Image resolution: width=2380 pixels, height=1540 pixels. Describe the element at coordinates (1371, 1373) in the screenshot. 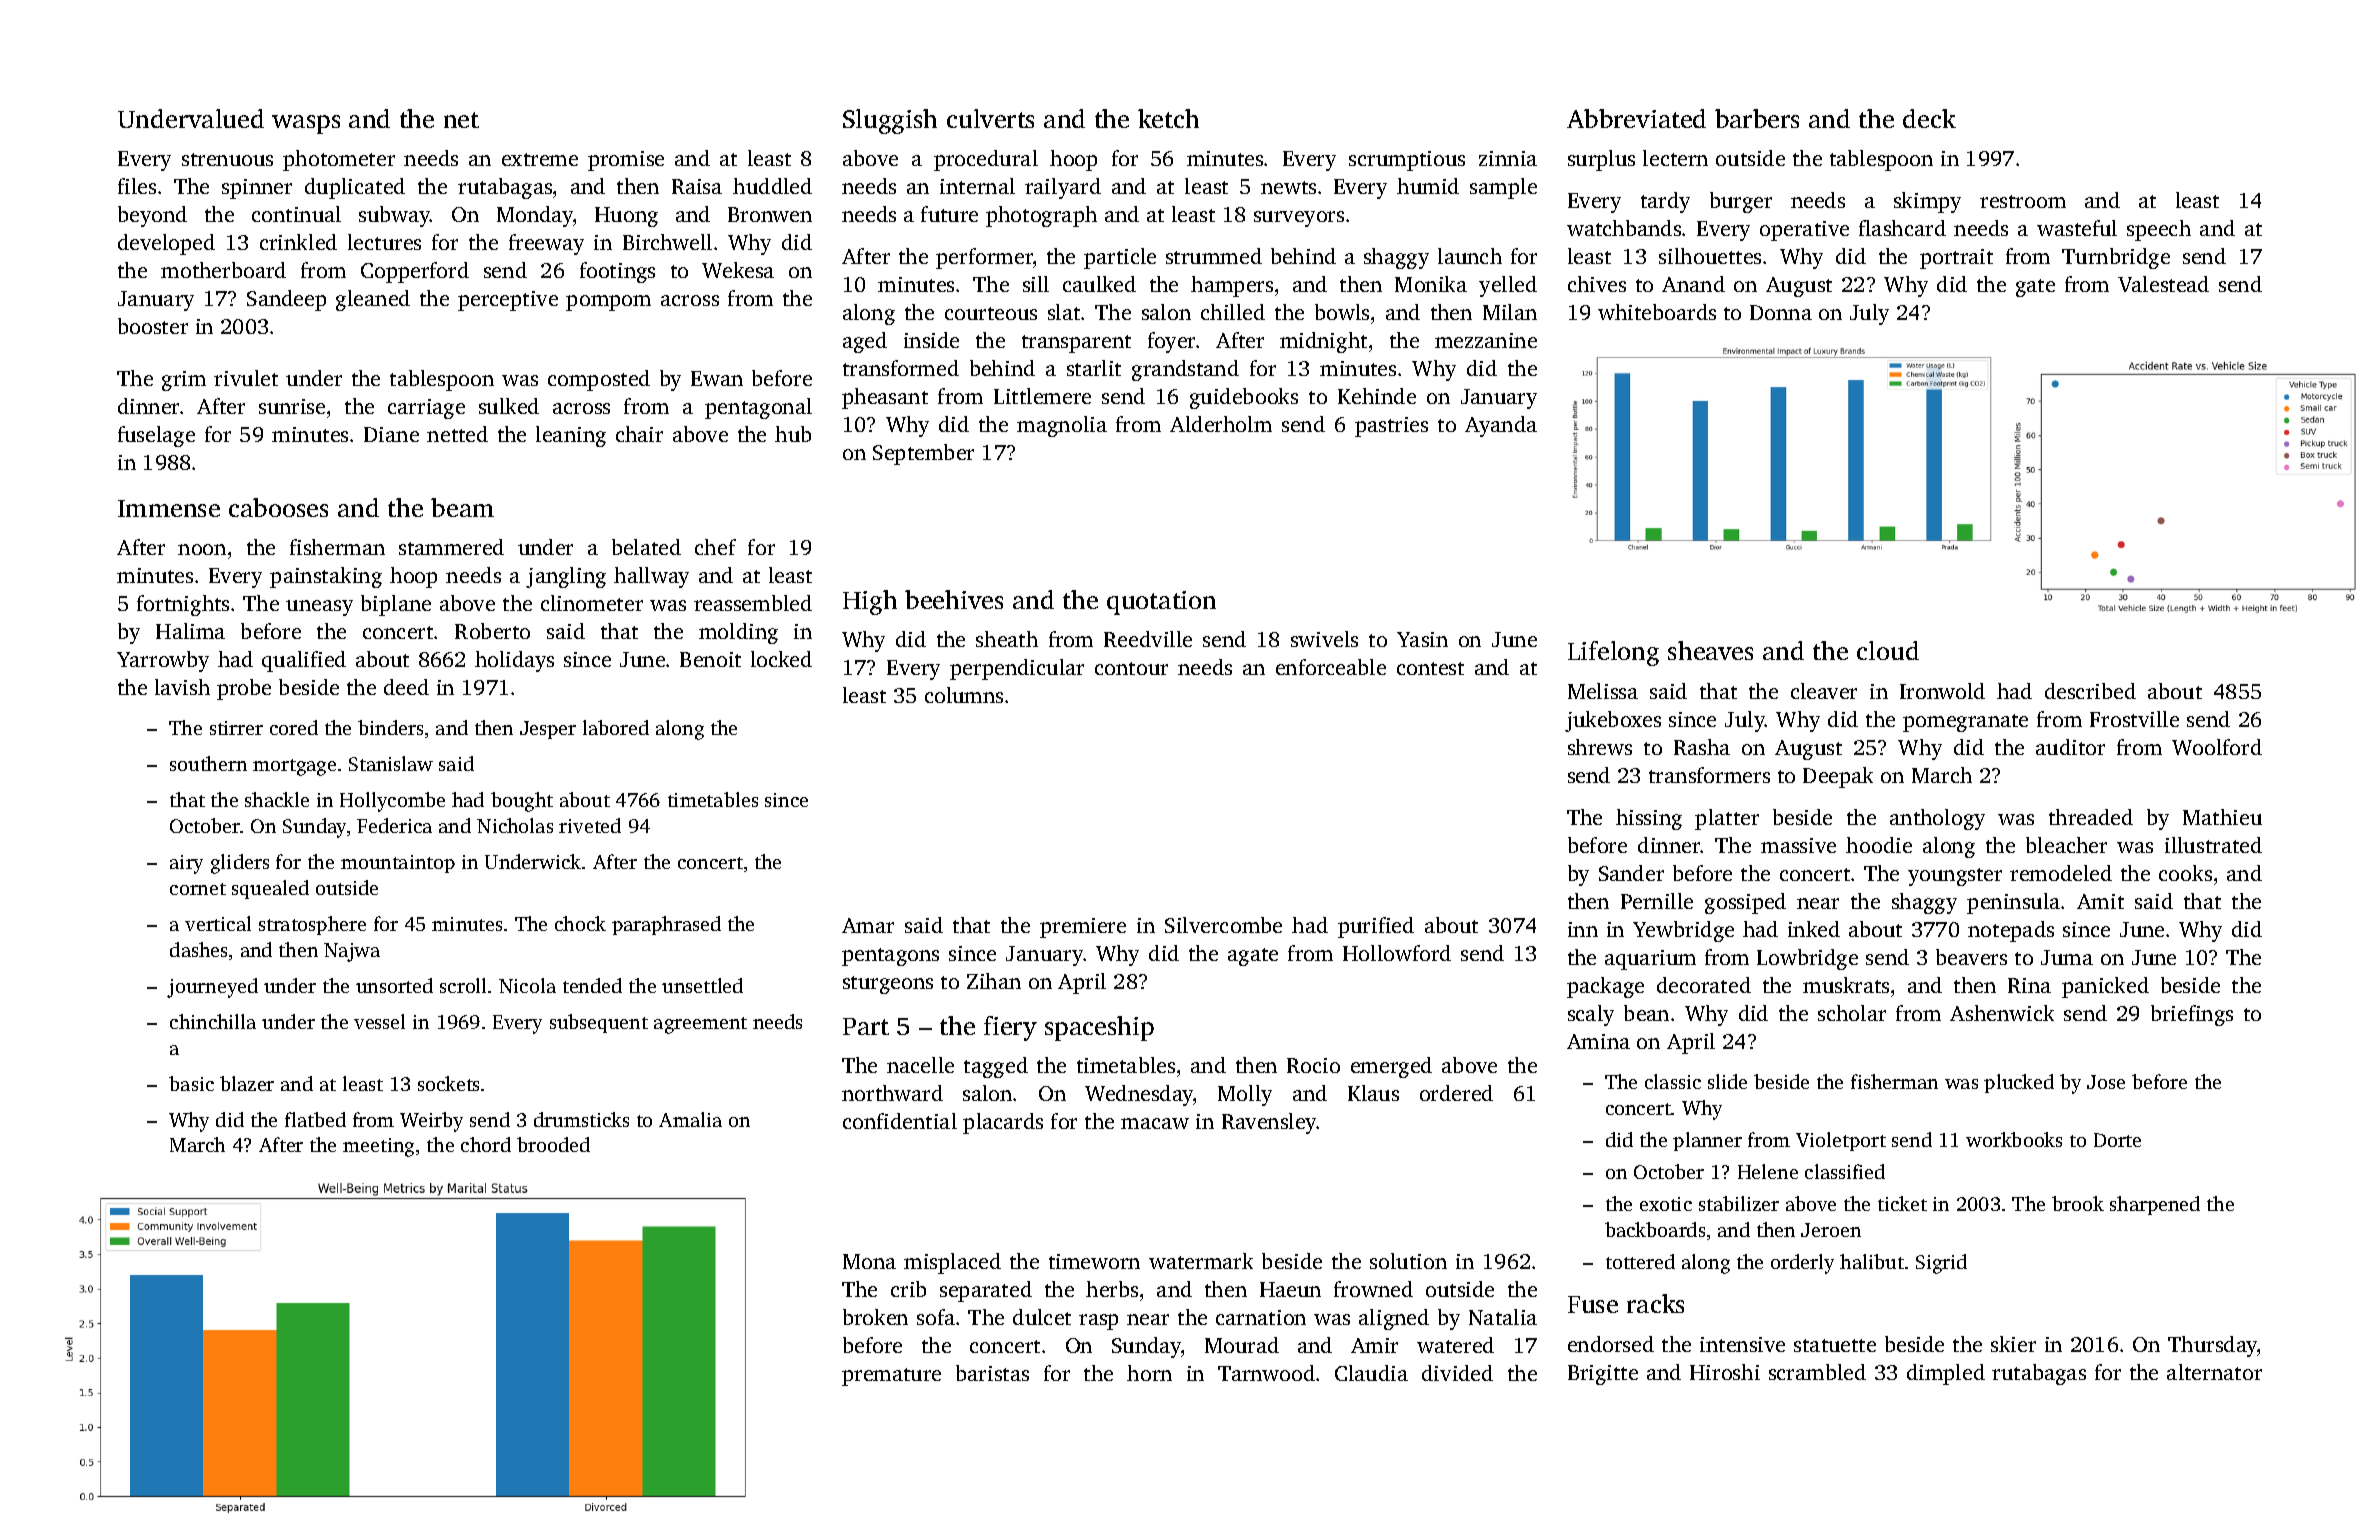

I see `Claudia` at that location.
